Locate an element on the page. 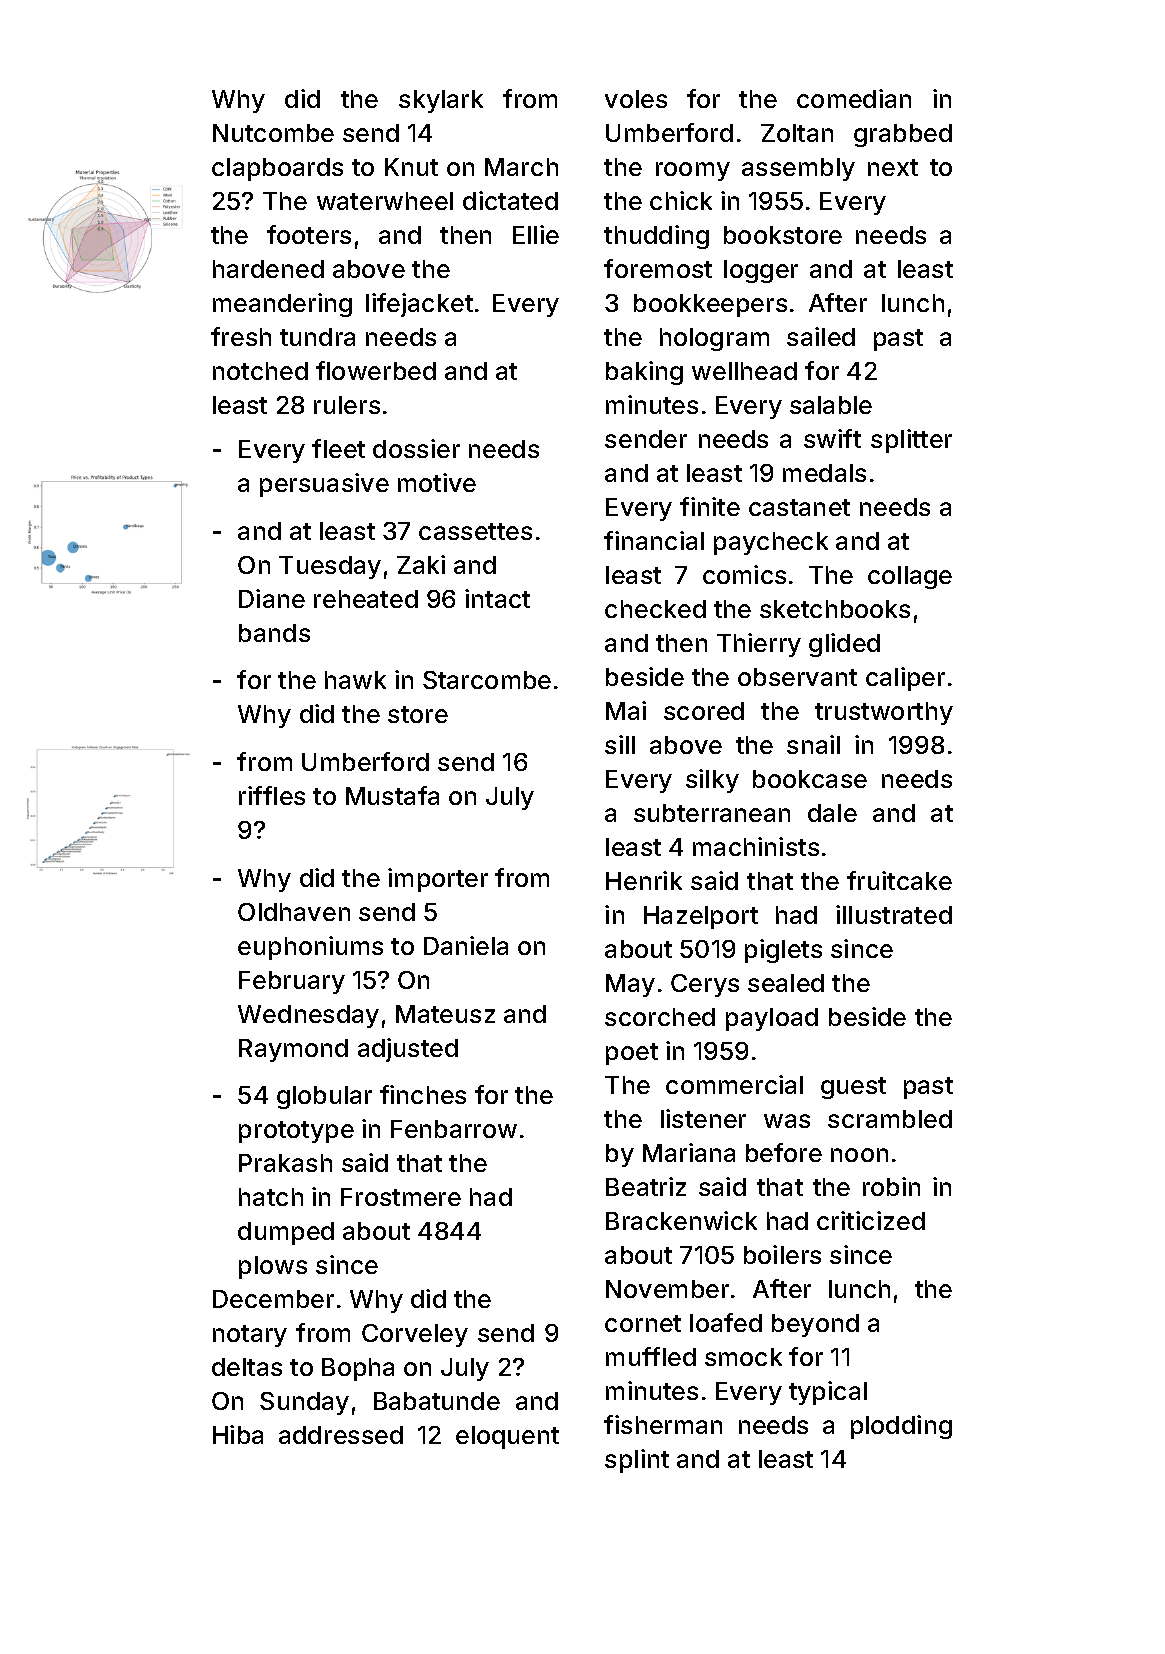  Starcombe is located at coordinates (487, 680).
